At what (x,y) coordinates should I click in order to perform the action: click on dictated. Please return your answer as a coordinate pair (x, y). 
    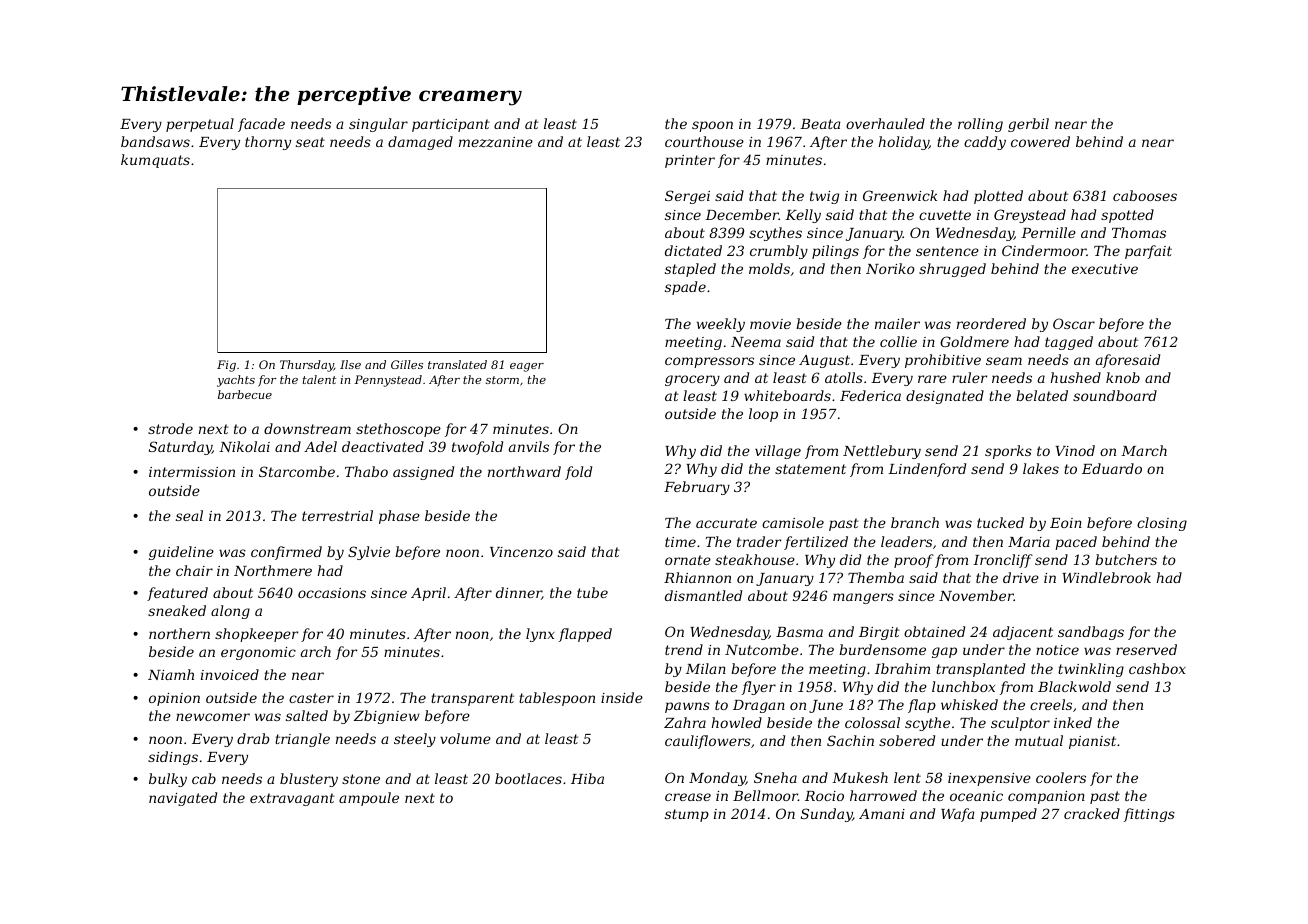
    Looking at the image, I should click on (693, 250).
